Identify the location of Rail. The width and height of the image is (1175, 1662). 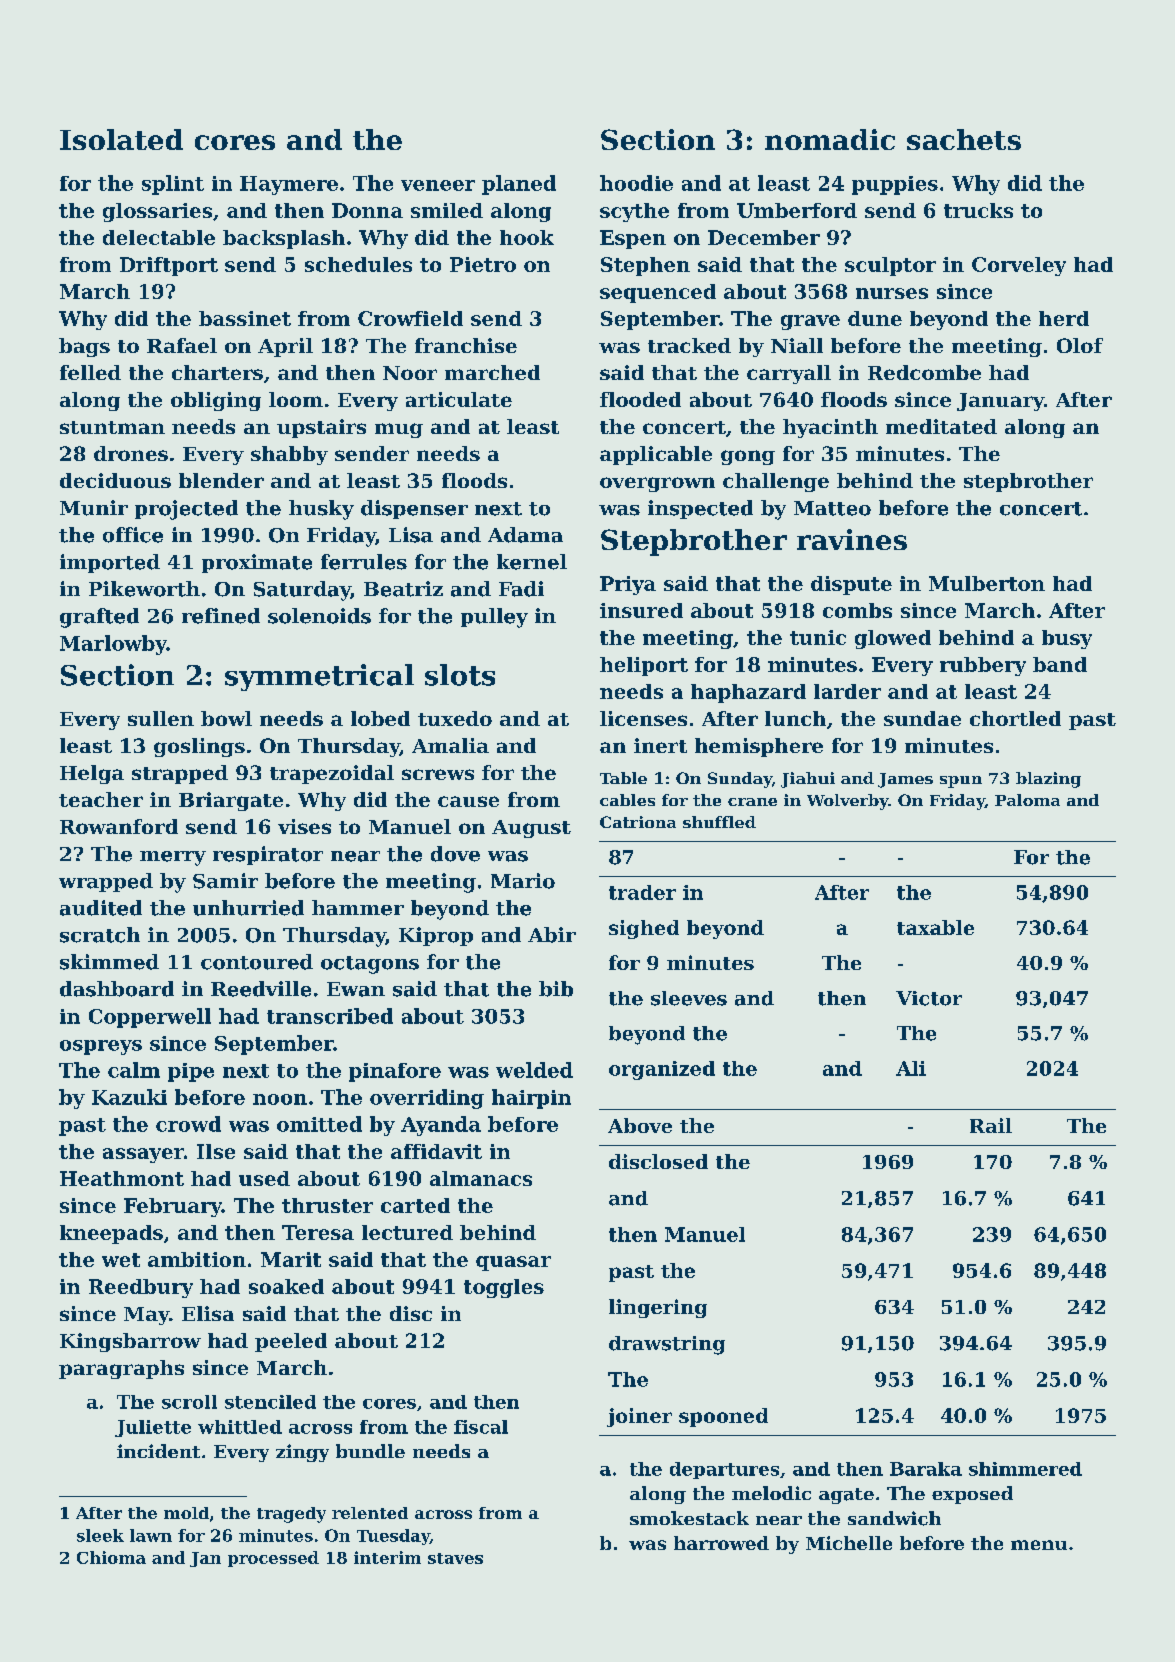
(991, 1125).
